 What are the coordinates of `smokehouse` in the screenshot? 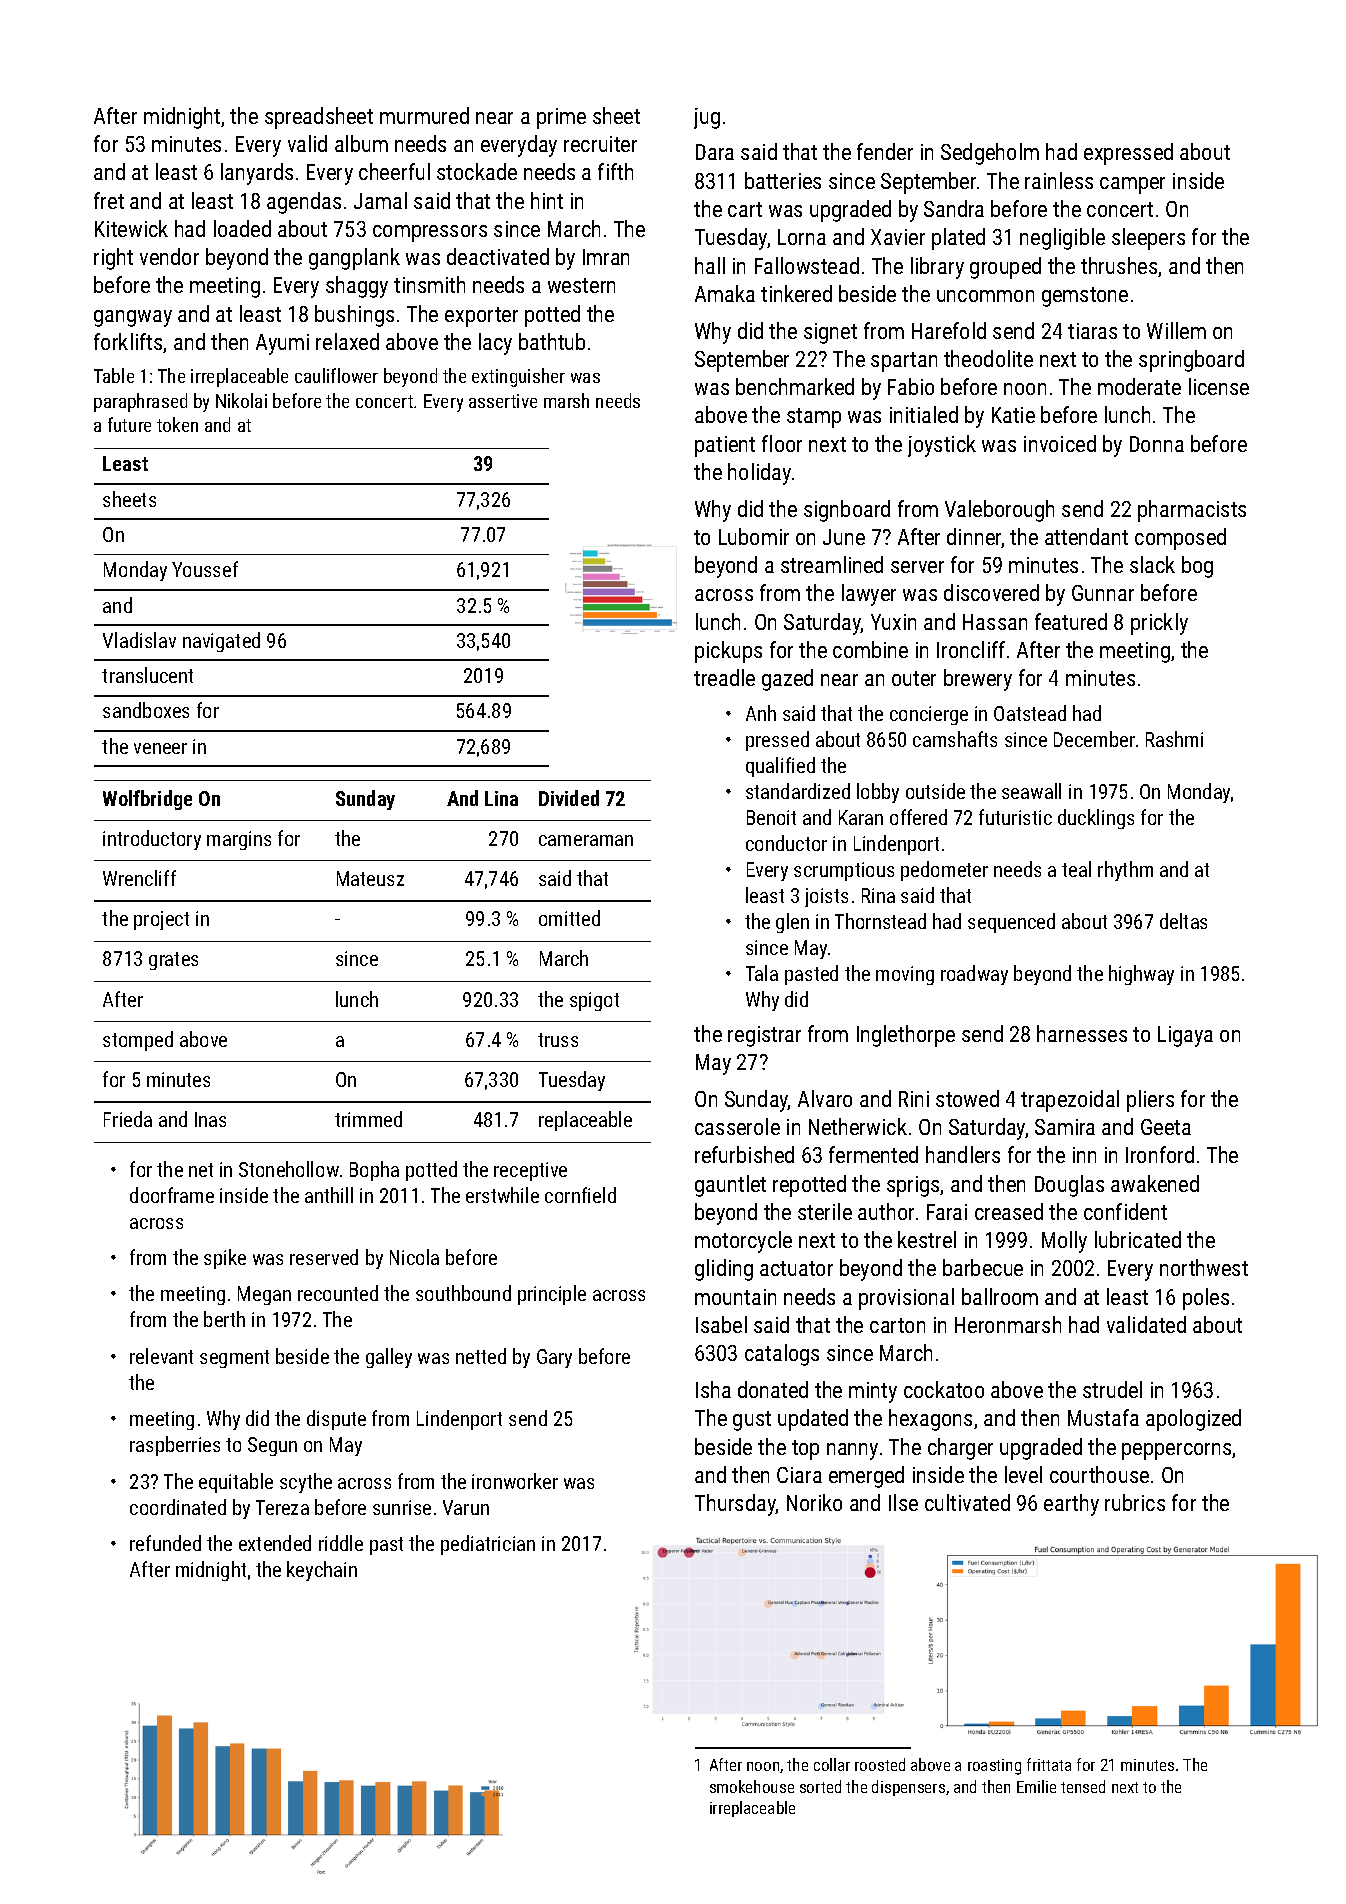 It's located at (752, 1786).
